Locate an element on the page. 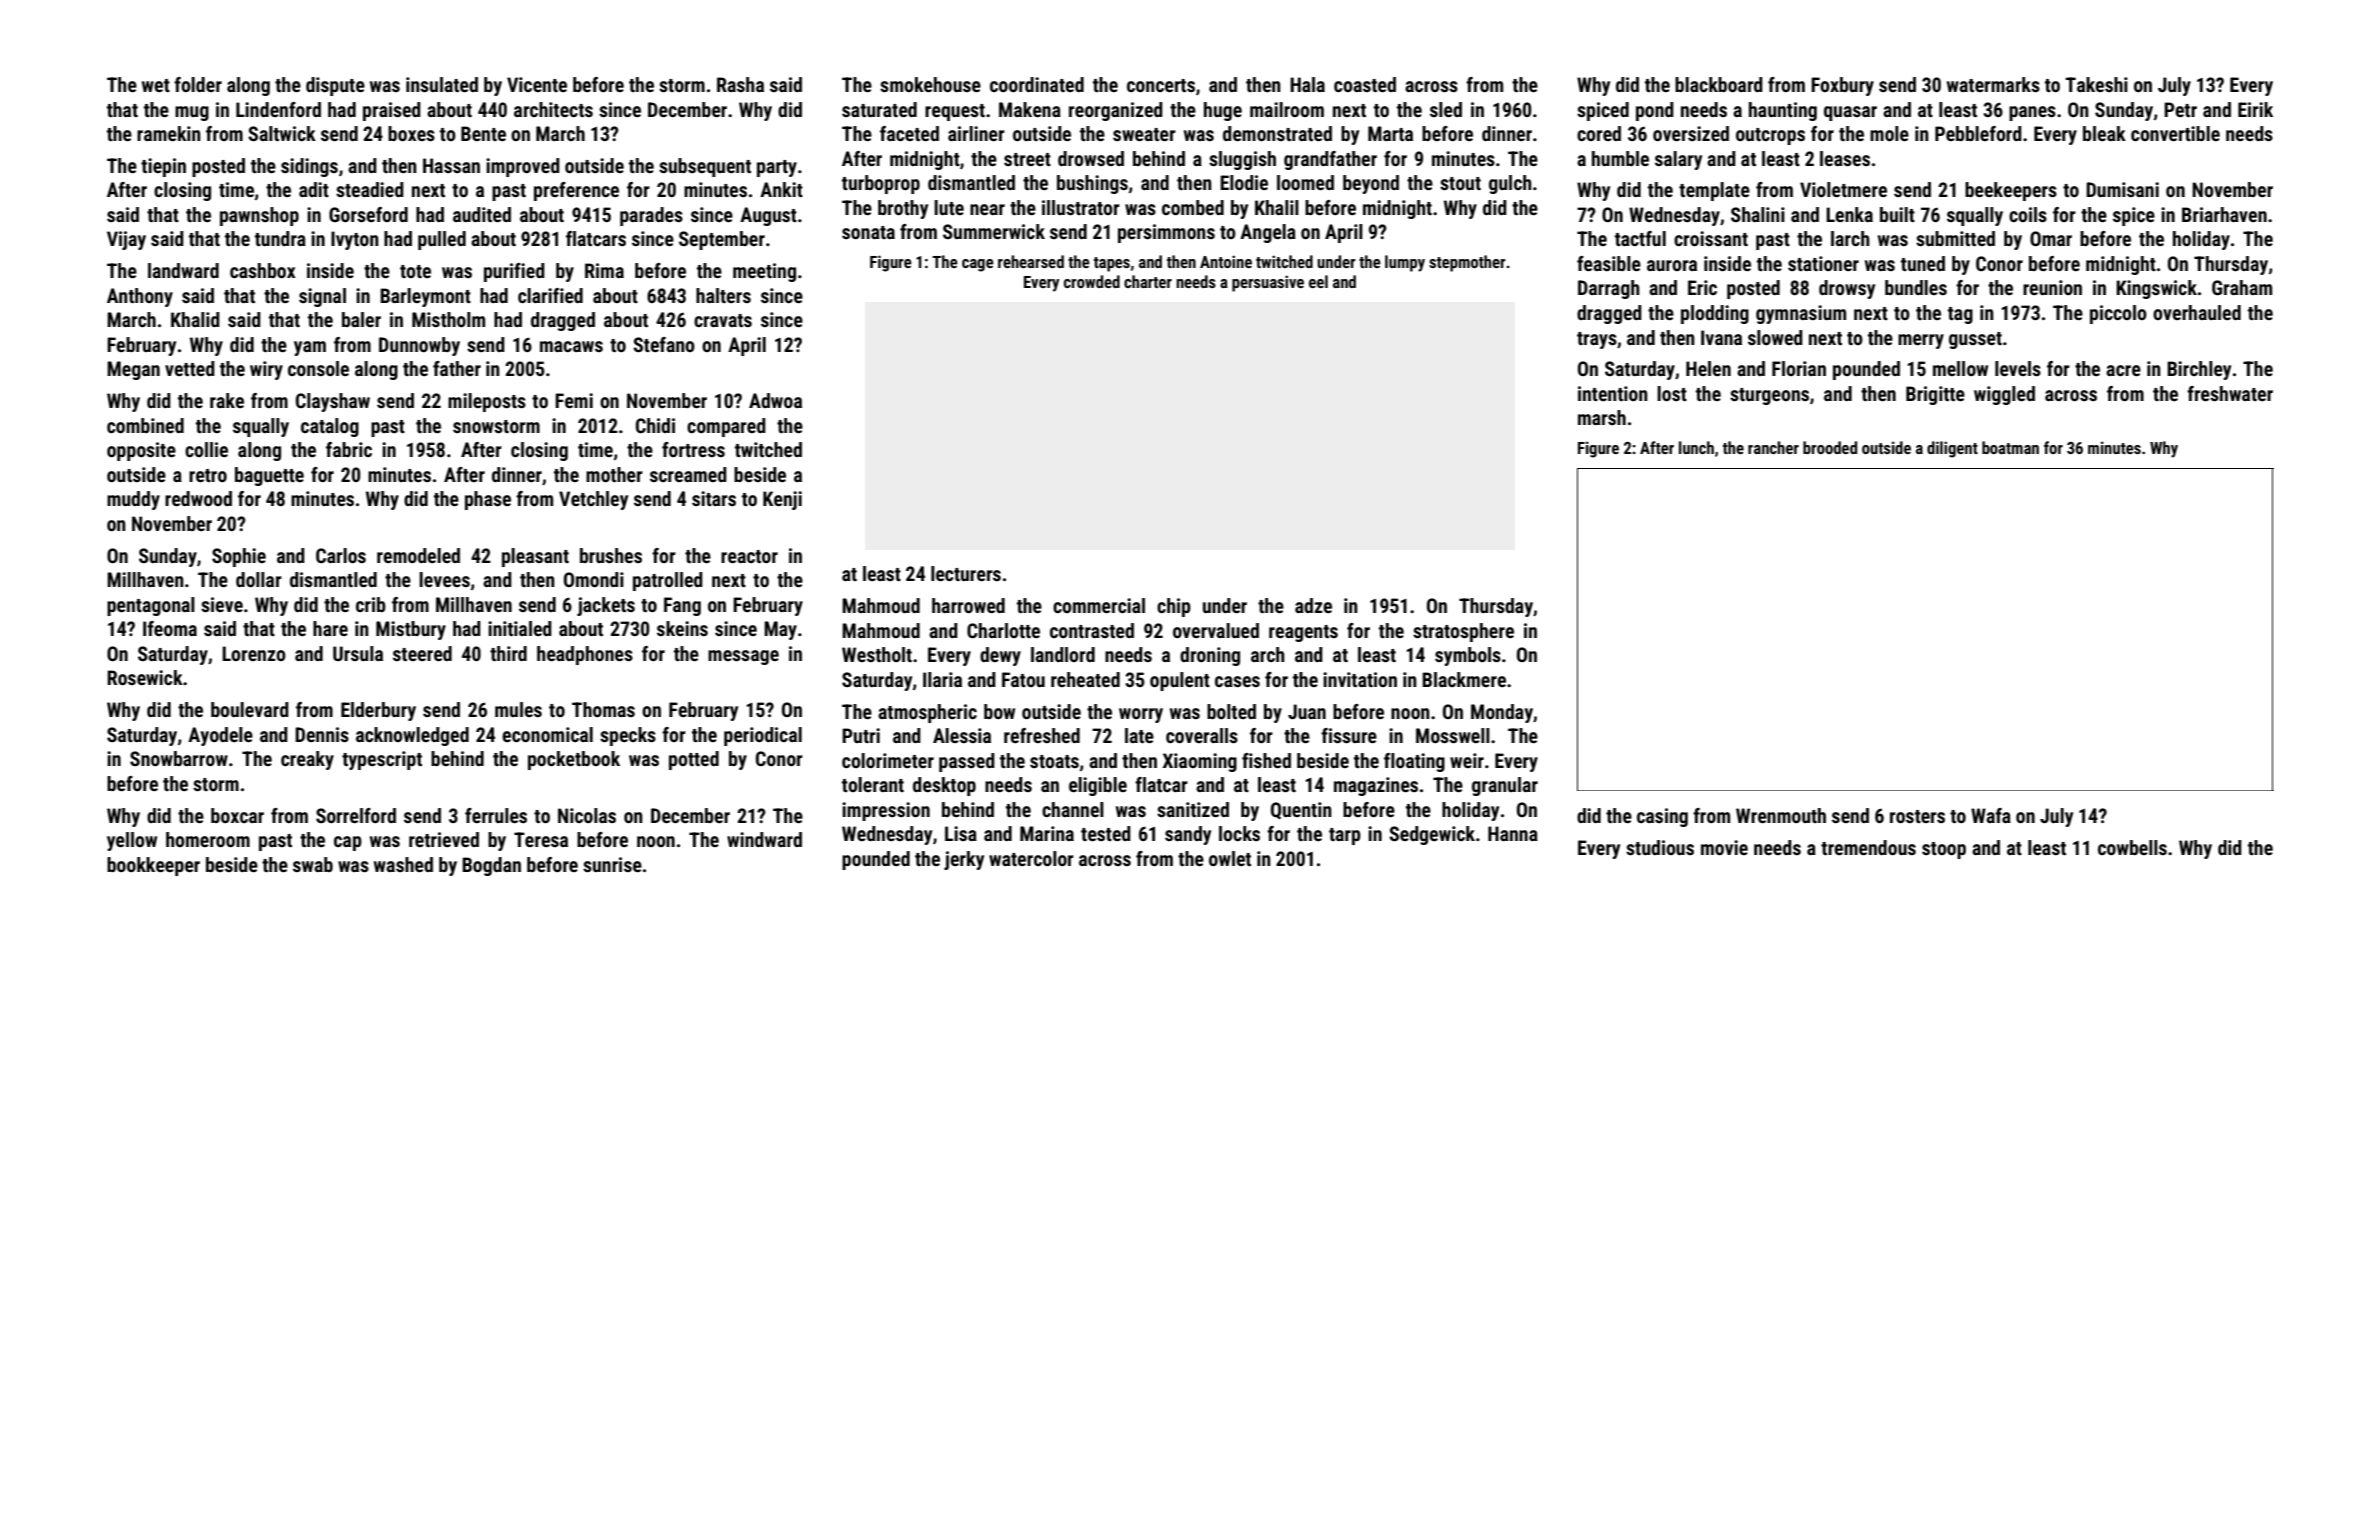 The height and width of the image is (1540, 2380). Bente is located at coordinates (483, 133).
